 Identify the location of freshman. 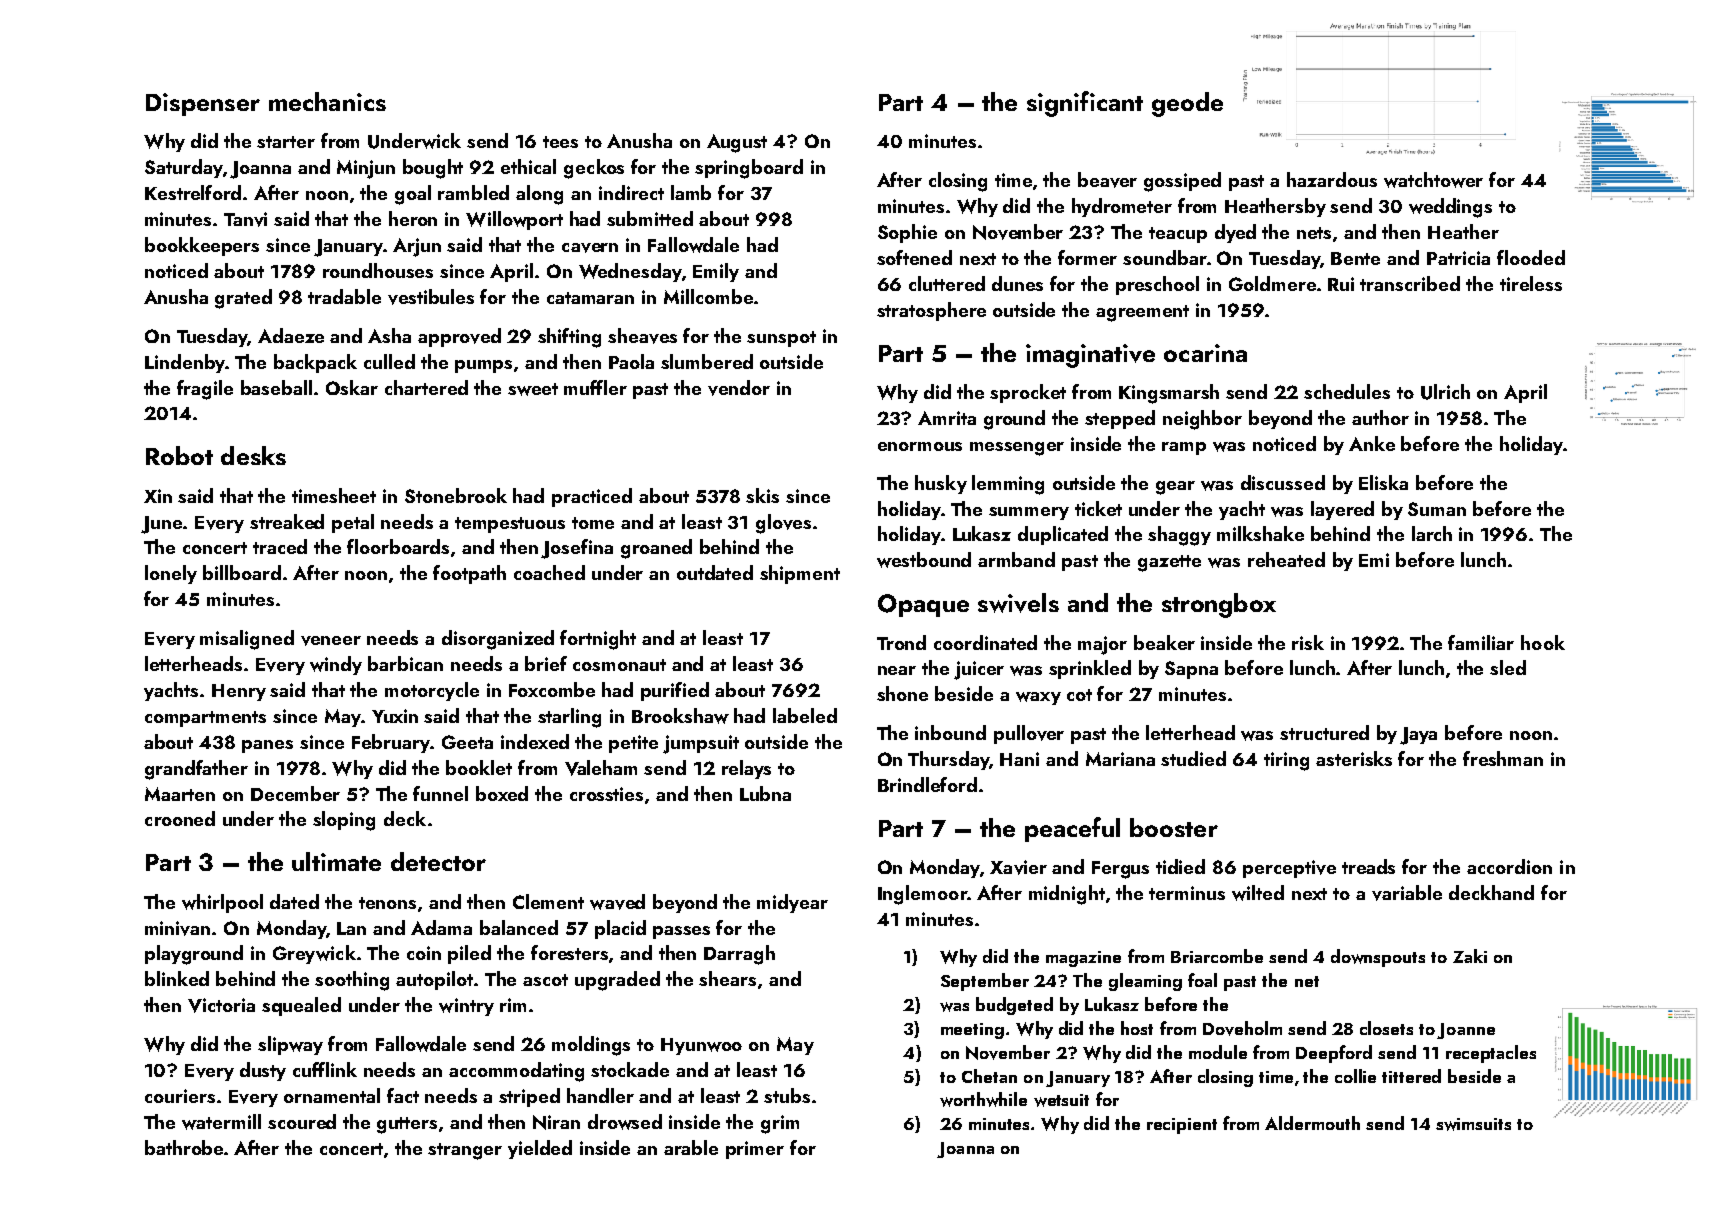
(1503, 758).
